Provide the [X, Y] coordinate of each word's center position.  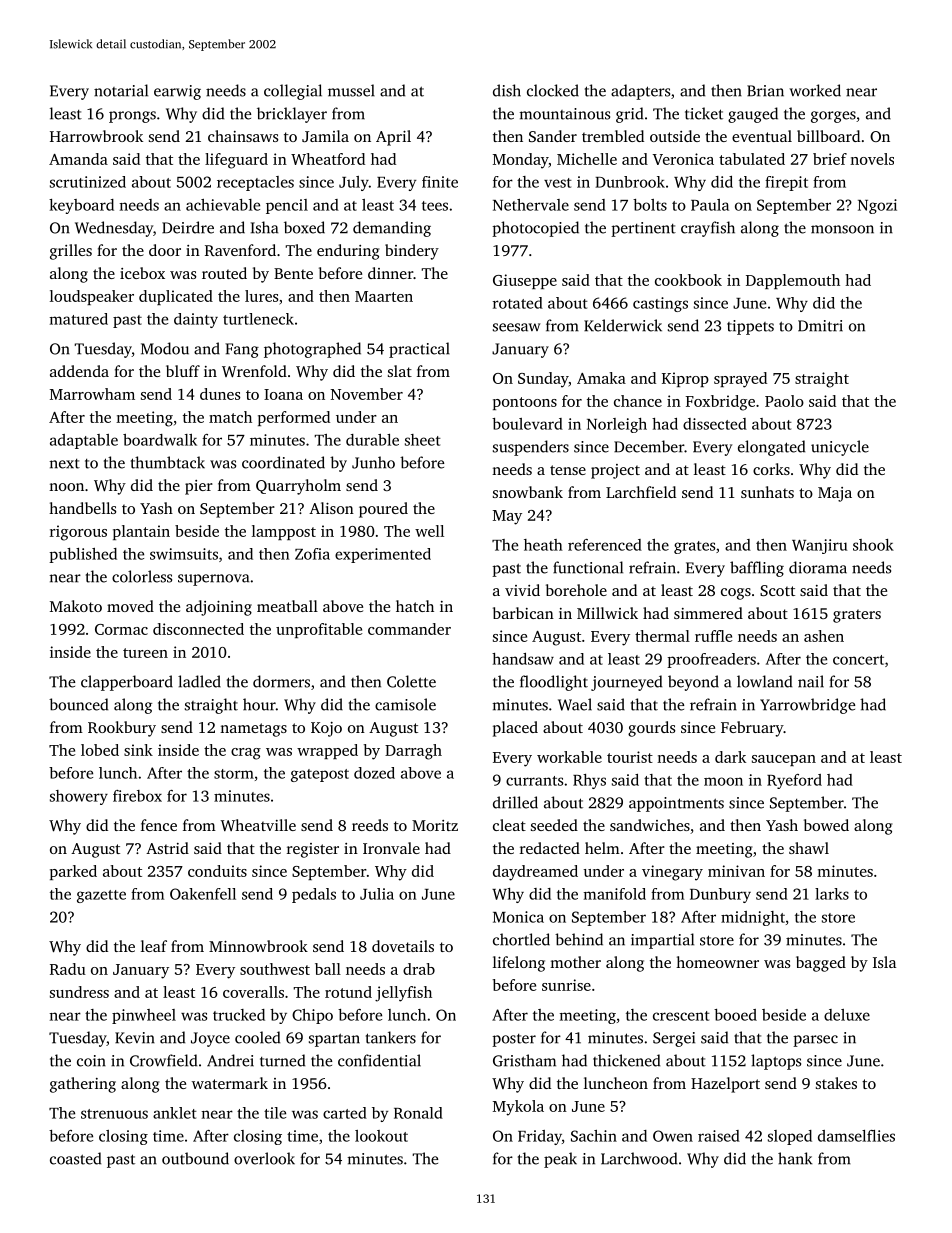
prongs [132, 117]
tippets [750, 327]
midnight [753, 918]
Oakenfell [203, 894]
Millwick [607, 613]
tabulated [752, 159]
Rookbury [122, 729]
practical [419, 350]
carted [345, 1113]
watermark [230, 1083]
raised [719, 1136]
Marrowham [92, 394]
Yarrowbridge [807, 706]
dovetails [403, 946]
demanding [392, 229]
